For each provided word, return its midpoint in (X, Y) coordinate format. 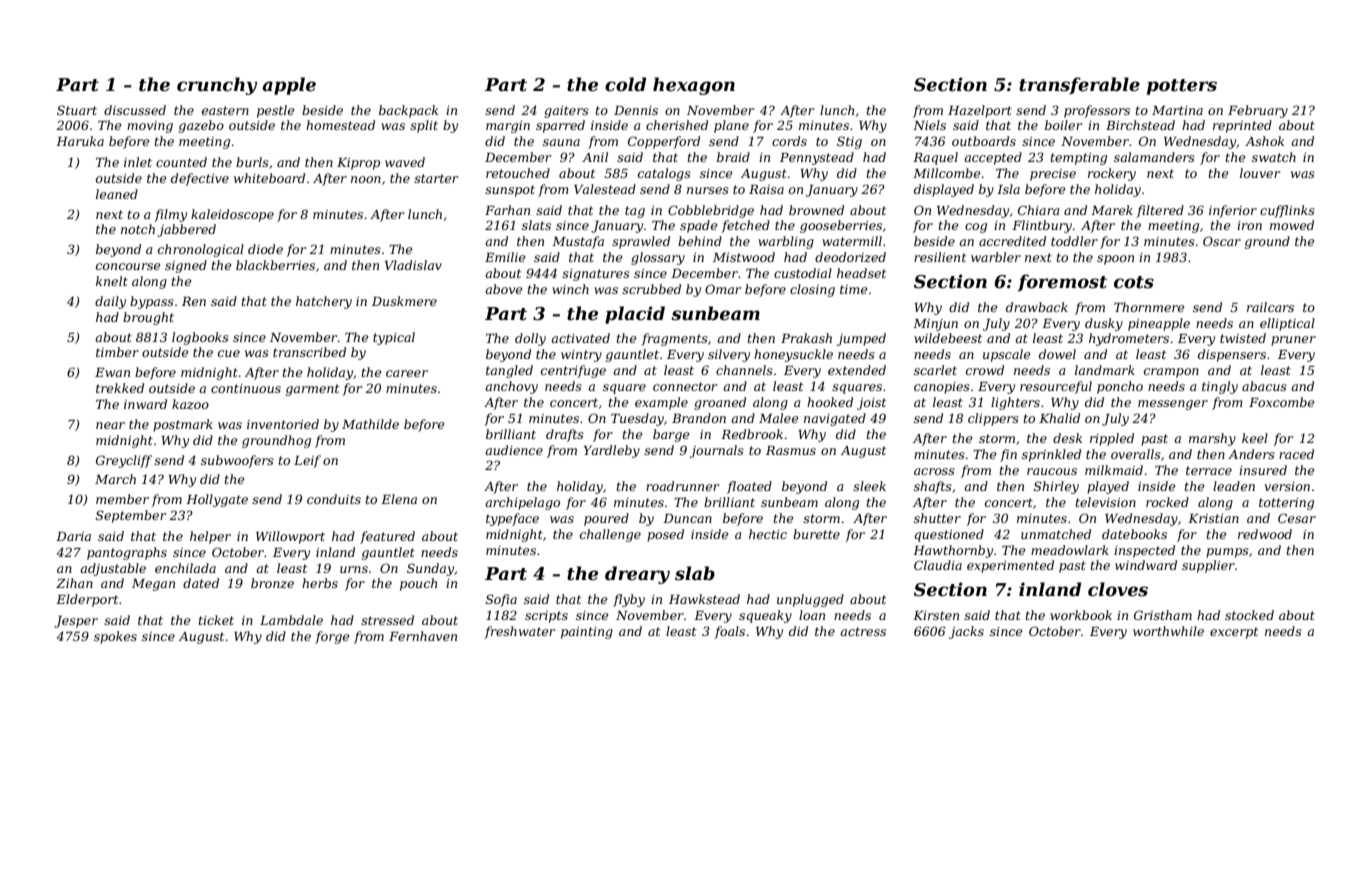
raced (1296, 454)
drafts (565, 435)
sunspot (510, 191)
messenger (1173, 405)
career (407, 373)
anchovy (511, 387)
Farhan (507, 210)
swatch (1274, 157)
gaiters (566, 112)
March (115, 479)
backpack (408, 111)
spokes (115, 637)
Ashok (1264, 141)
